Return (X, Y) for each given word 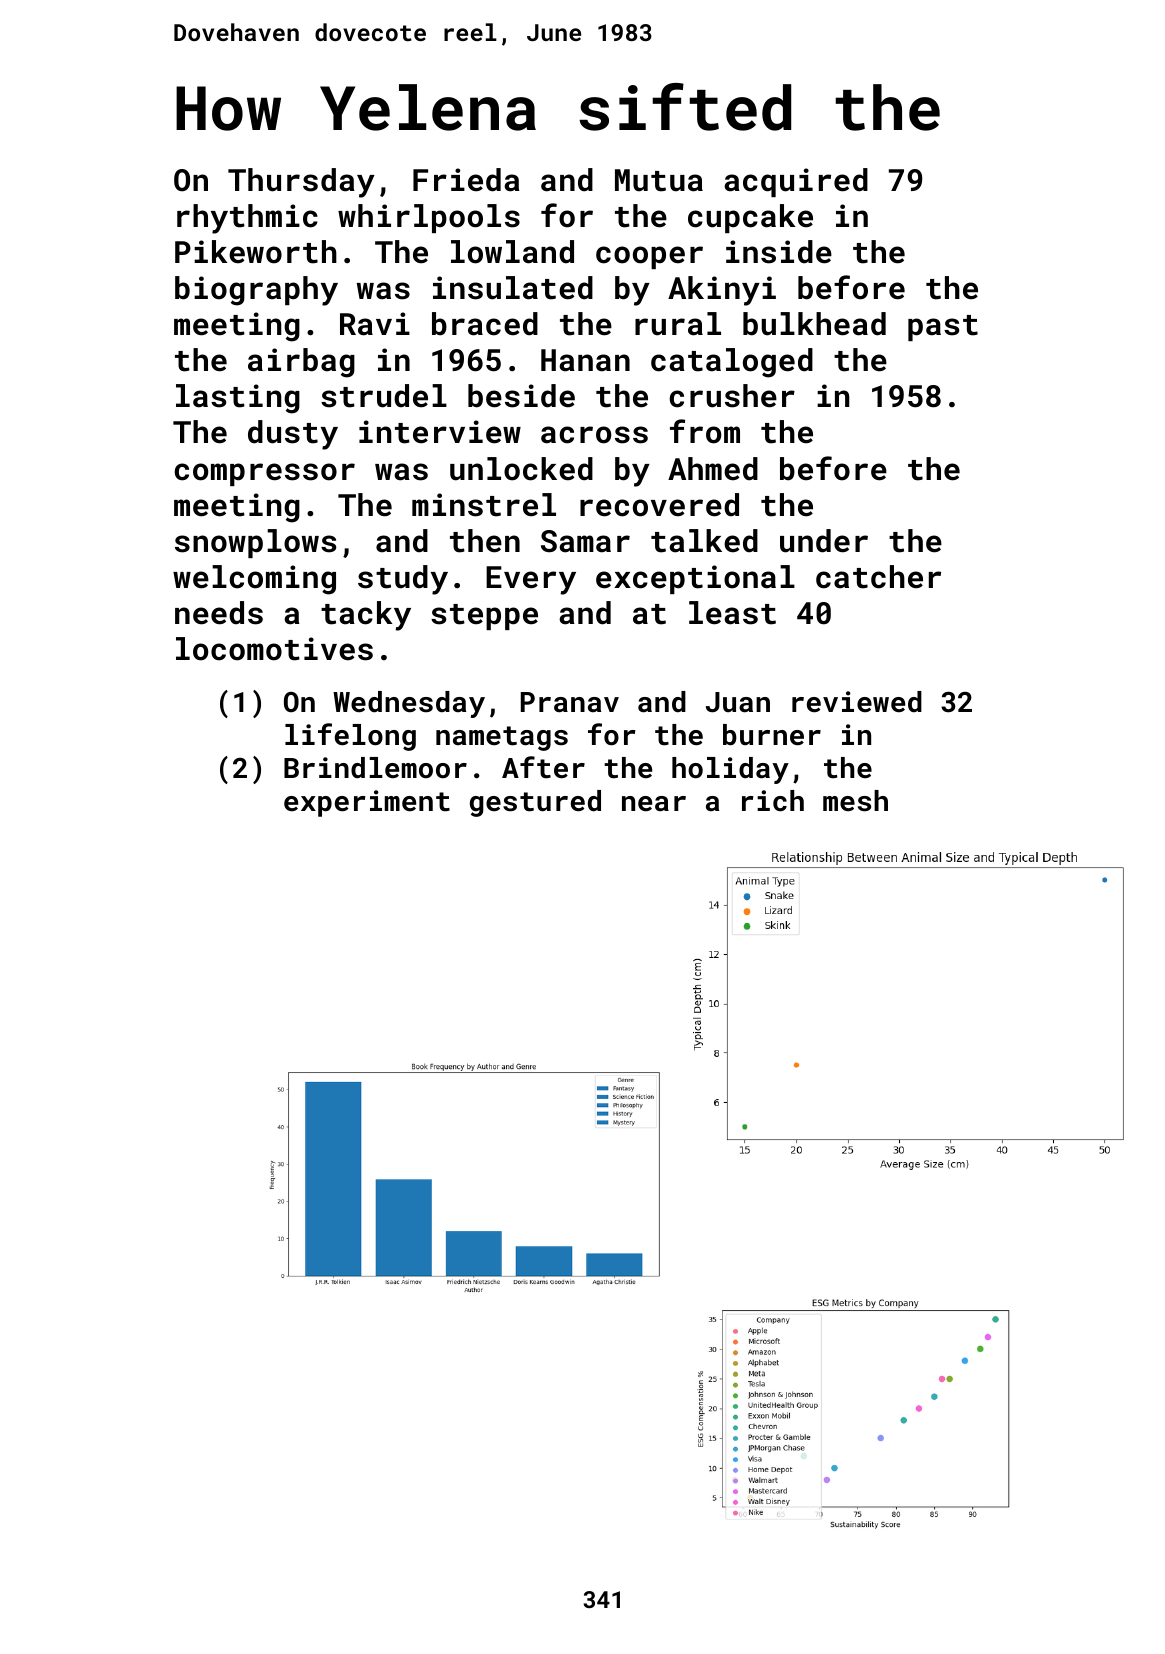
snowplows (255, 543)
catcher (878, 577)
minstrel (484, 505)
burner (772, 735)
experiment (367, 803)
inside (779, 252)
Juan (738, 702)
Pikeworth (256, 252)
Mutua (659, 180)
